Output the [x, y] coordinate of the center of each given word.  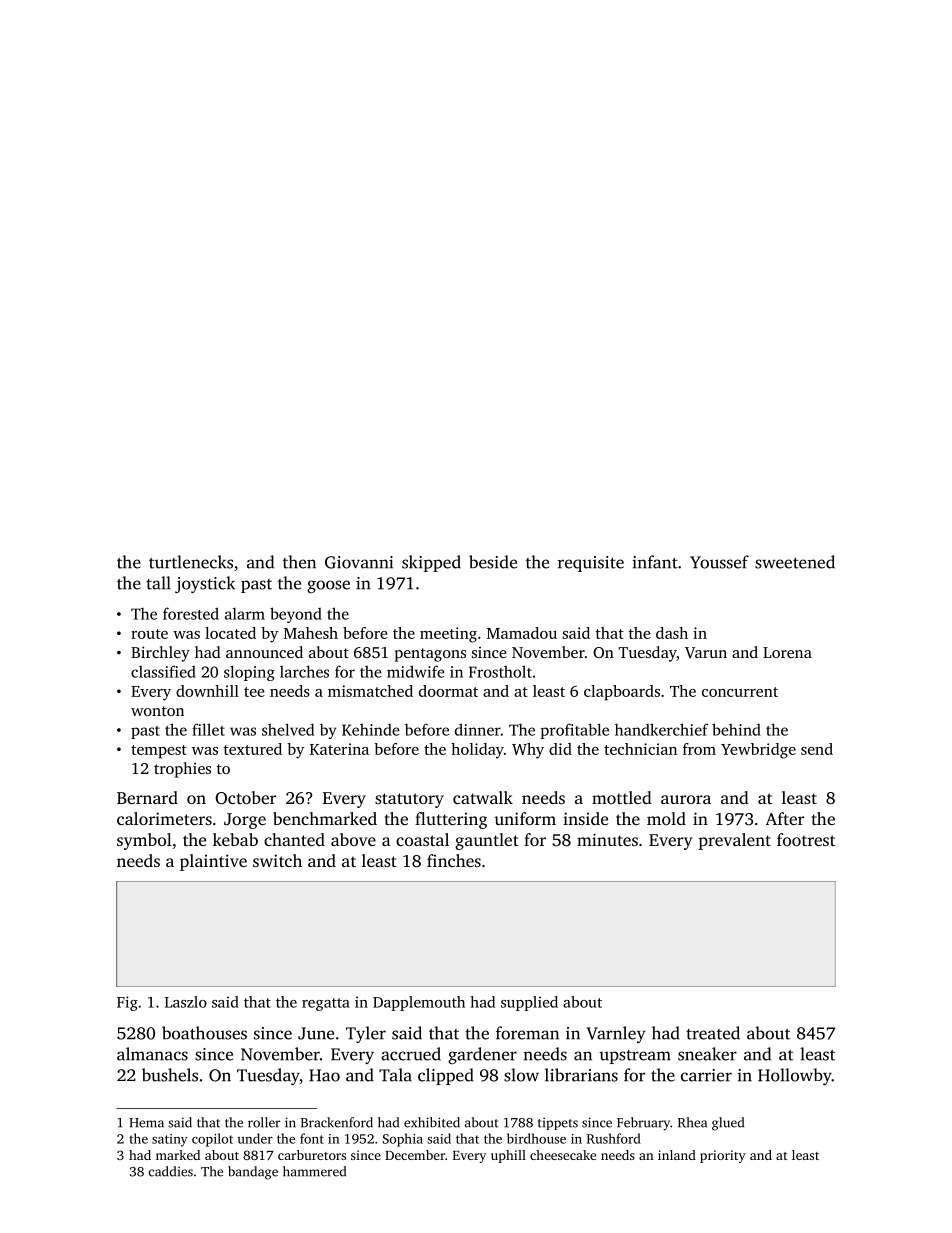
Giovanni [359, 562]
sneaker [707, 1054]
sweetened [795, 562]
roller [264, 1122]
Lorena [787, 652]
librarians [581, 1075]
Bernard [147, 797]
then [299, 562]
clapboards [622, 693]
